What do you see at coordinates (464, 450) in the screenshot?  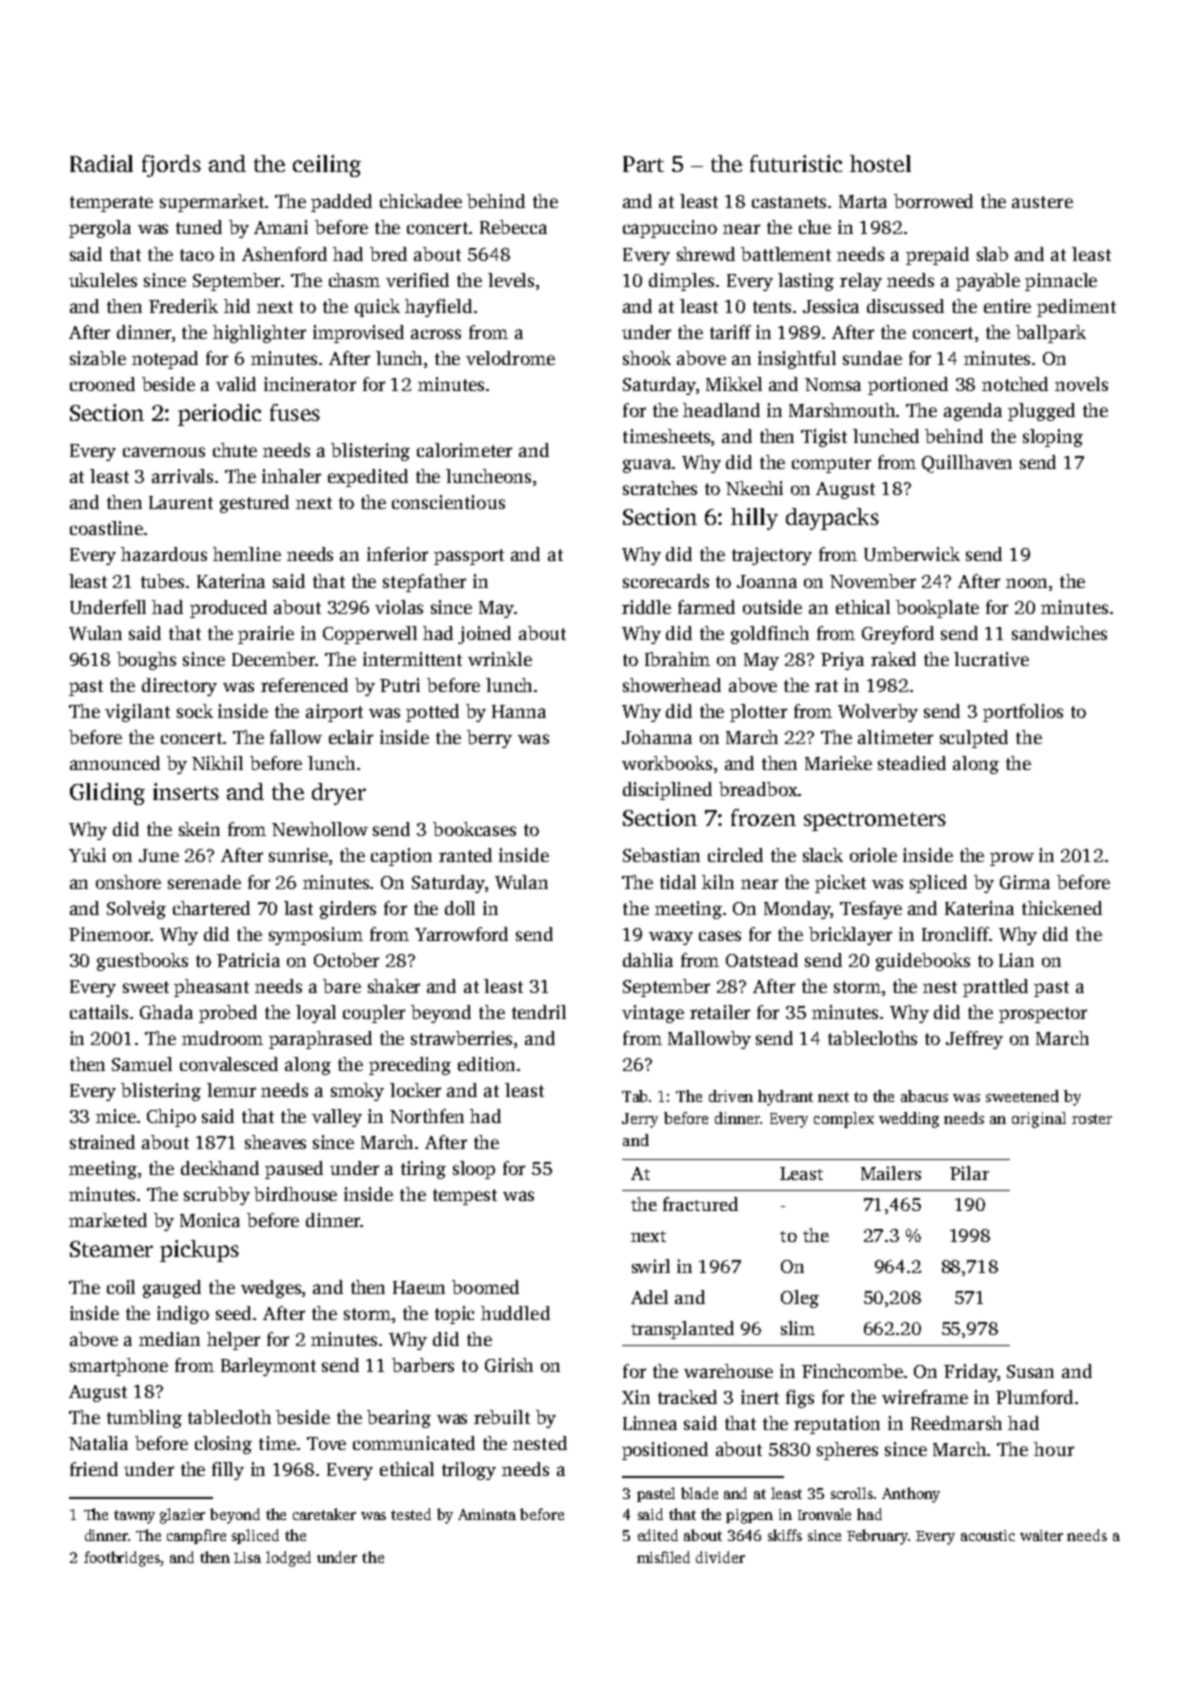 I see `calorimeter` at bounding box center [464, 450].
